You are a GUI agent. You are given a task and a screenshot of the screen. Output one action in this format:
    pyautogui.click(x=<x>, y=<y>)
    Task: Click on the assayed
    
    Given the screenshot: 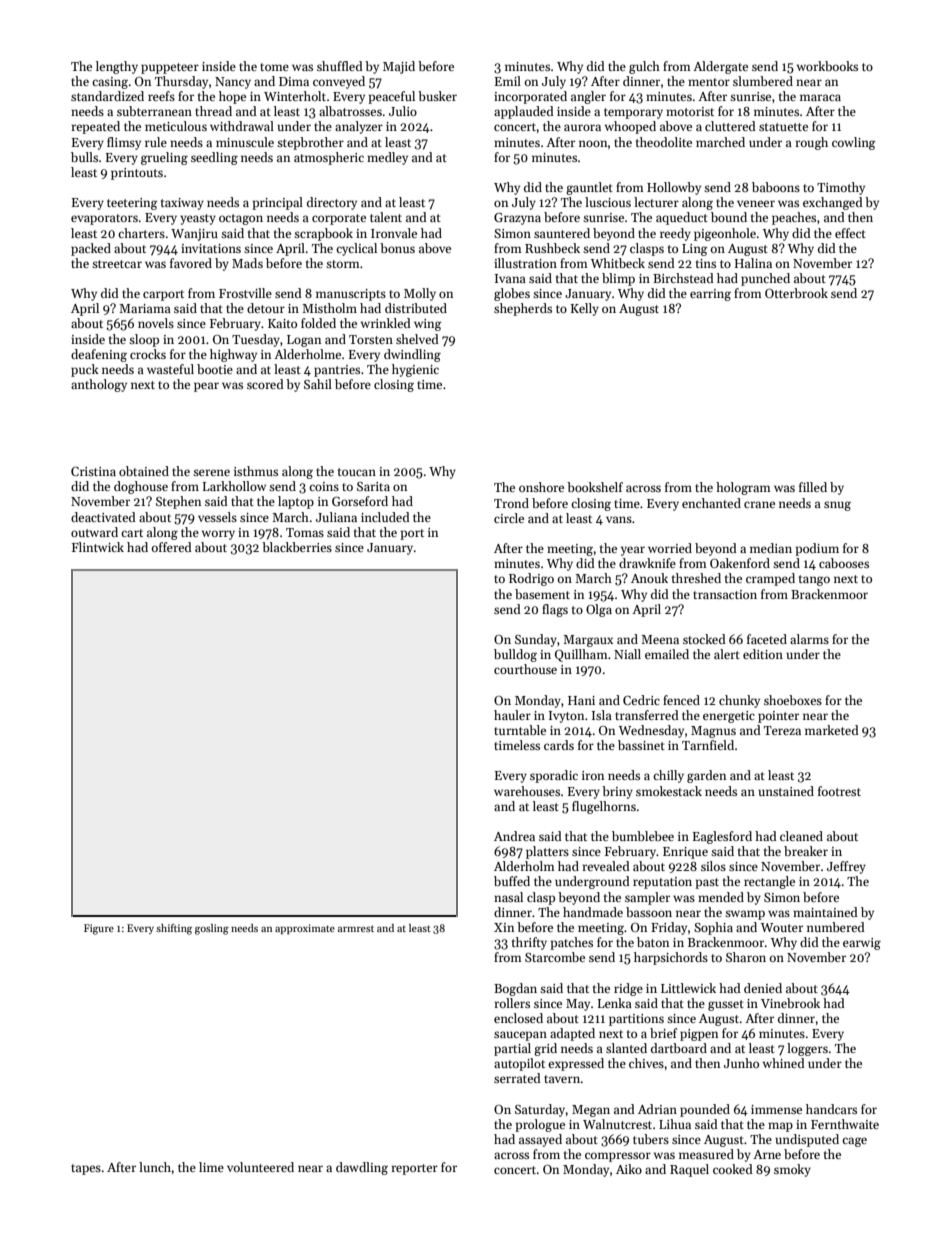 What is the action you would take?
    pyautogui.click(x=540, y=1140)
